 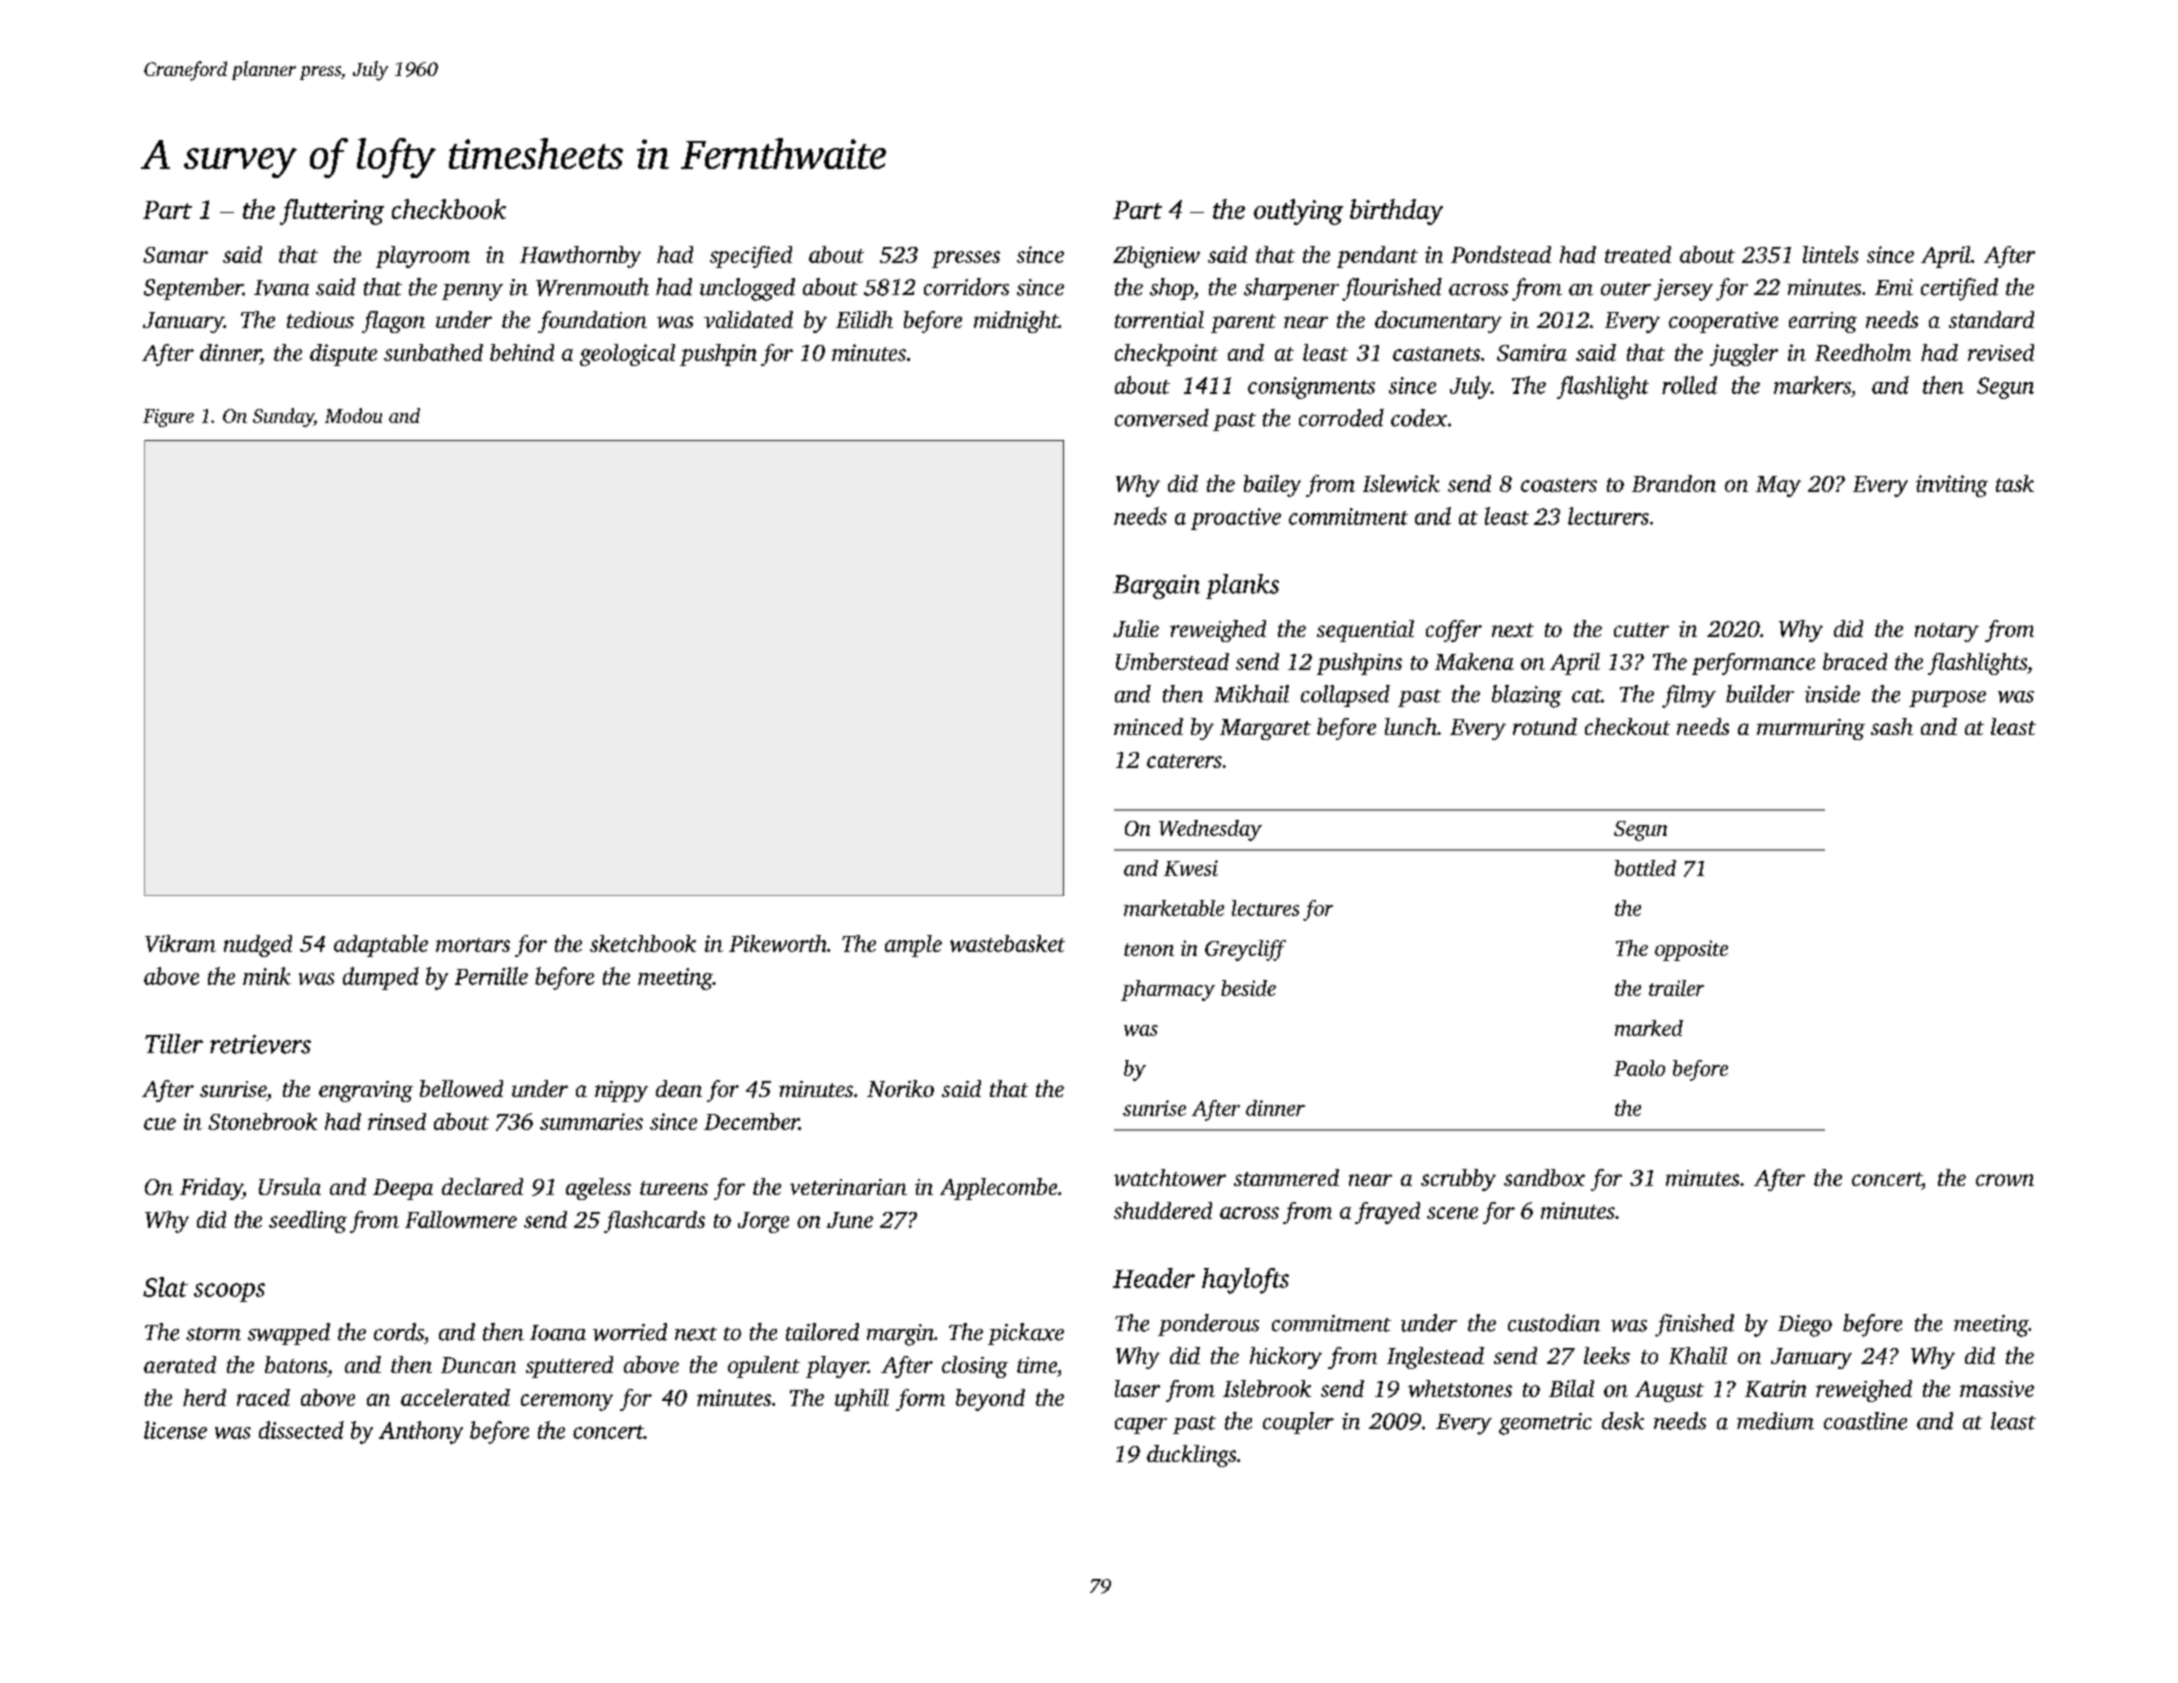 I want to click on sequential, so click(x=1365, y=631).
